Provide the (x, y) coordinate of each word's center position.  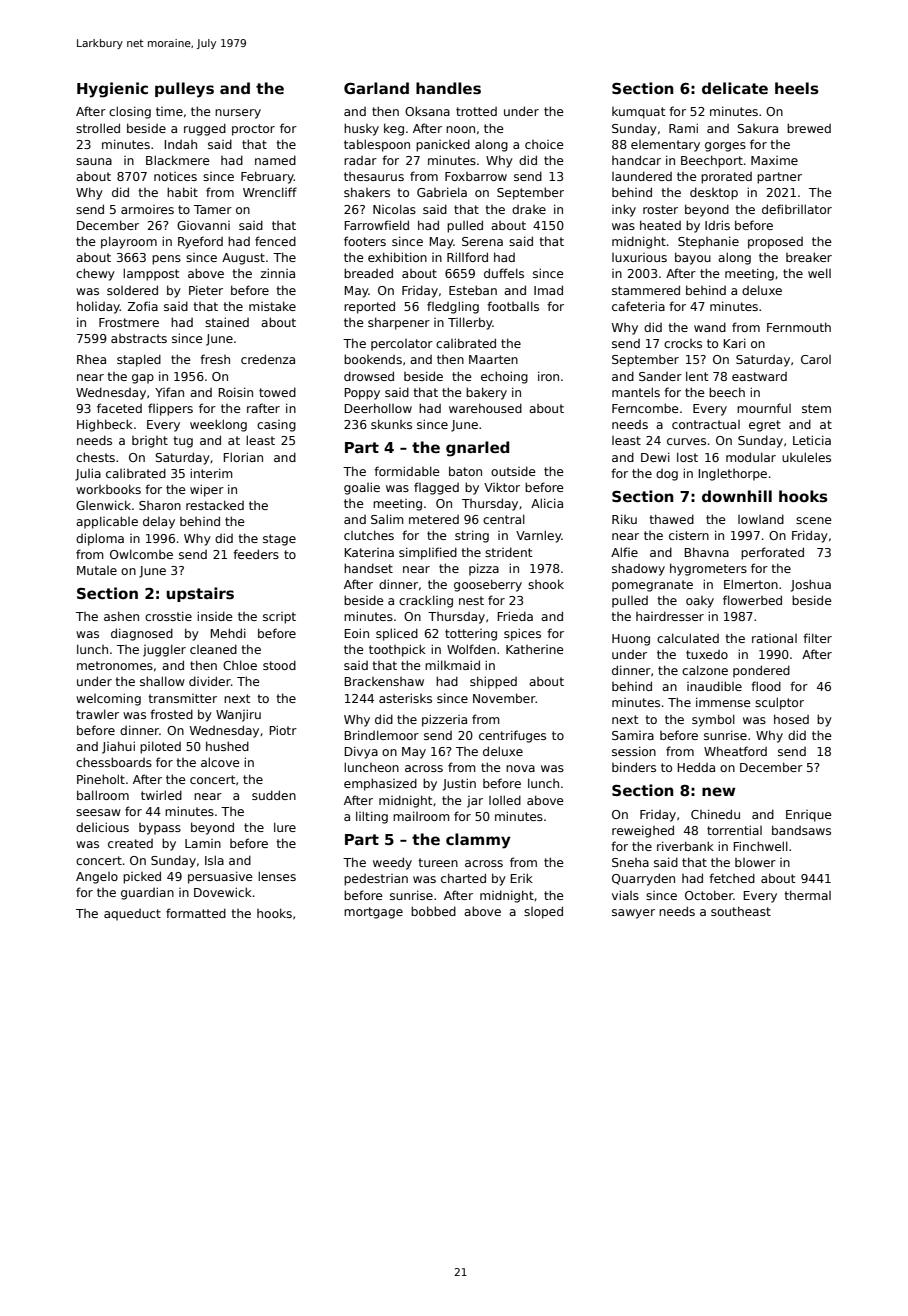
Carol (816, 359)
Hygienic (112, 90)
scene (814, 520)
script (279, 618)
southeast (741, 911)
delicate (735, 88)
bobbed (433, 911)
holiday (98, 307)
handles (448, 88)
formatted (196, 913)
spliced (397, 634)
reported (369, 307)
